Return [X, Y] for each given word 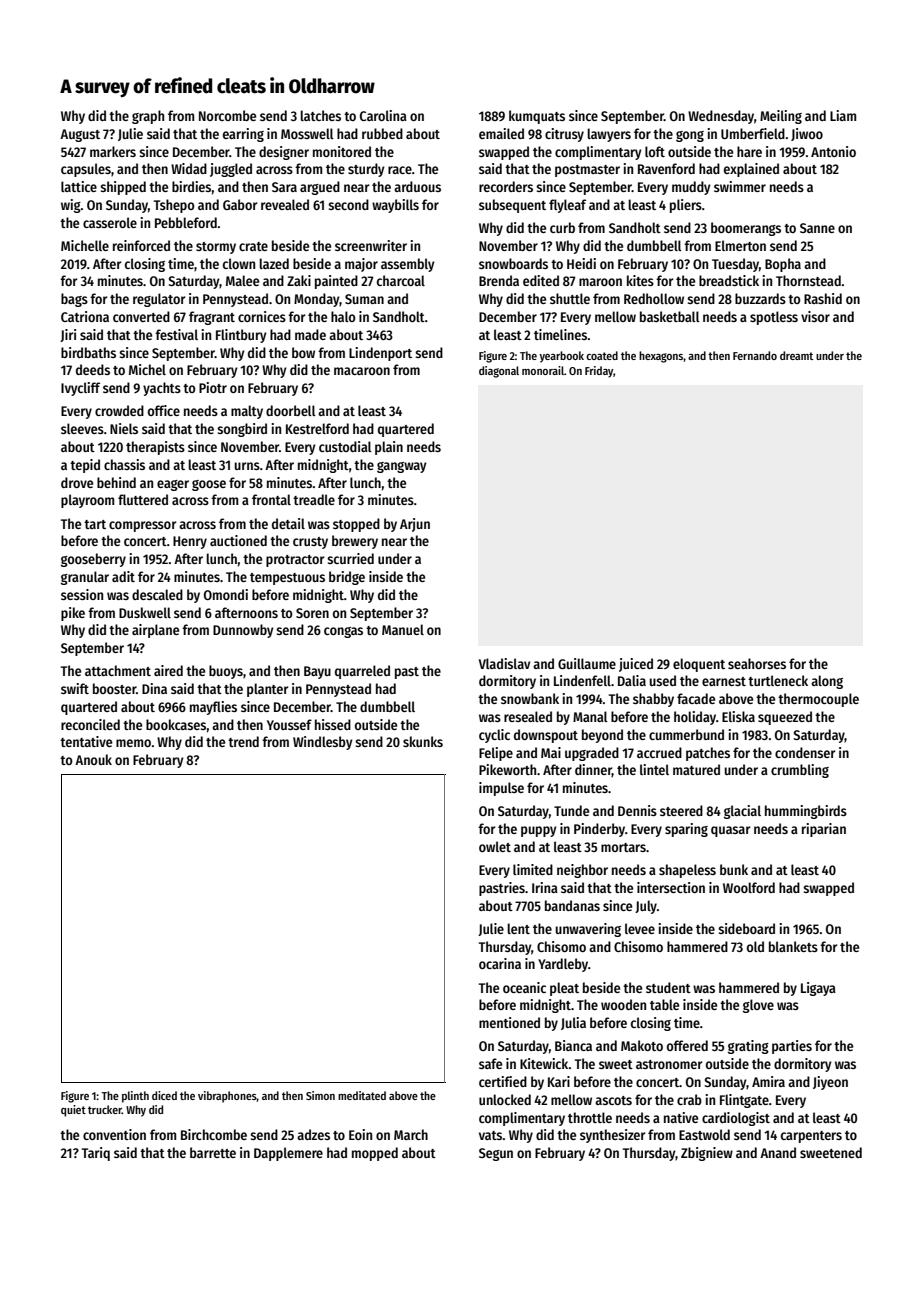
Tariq [96, 1154]
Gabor [240, 204]
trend [243, 741]
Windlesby [323, 743]
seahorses [757, 663]
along [827, 682]
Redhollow [654, 298]
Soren [312, 613]
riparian [824, 830]
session [82, 594]
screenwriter [371, 245]
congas [343, 632]
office [164, 410]
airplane [155, 631]
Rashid [823, 298]
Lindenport [380, 354]
